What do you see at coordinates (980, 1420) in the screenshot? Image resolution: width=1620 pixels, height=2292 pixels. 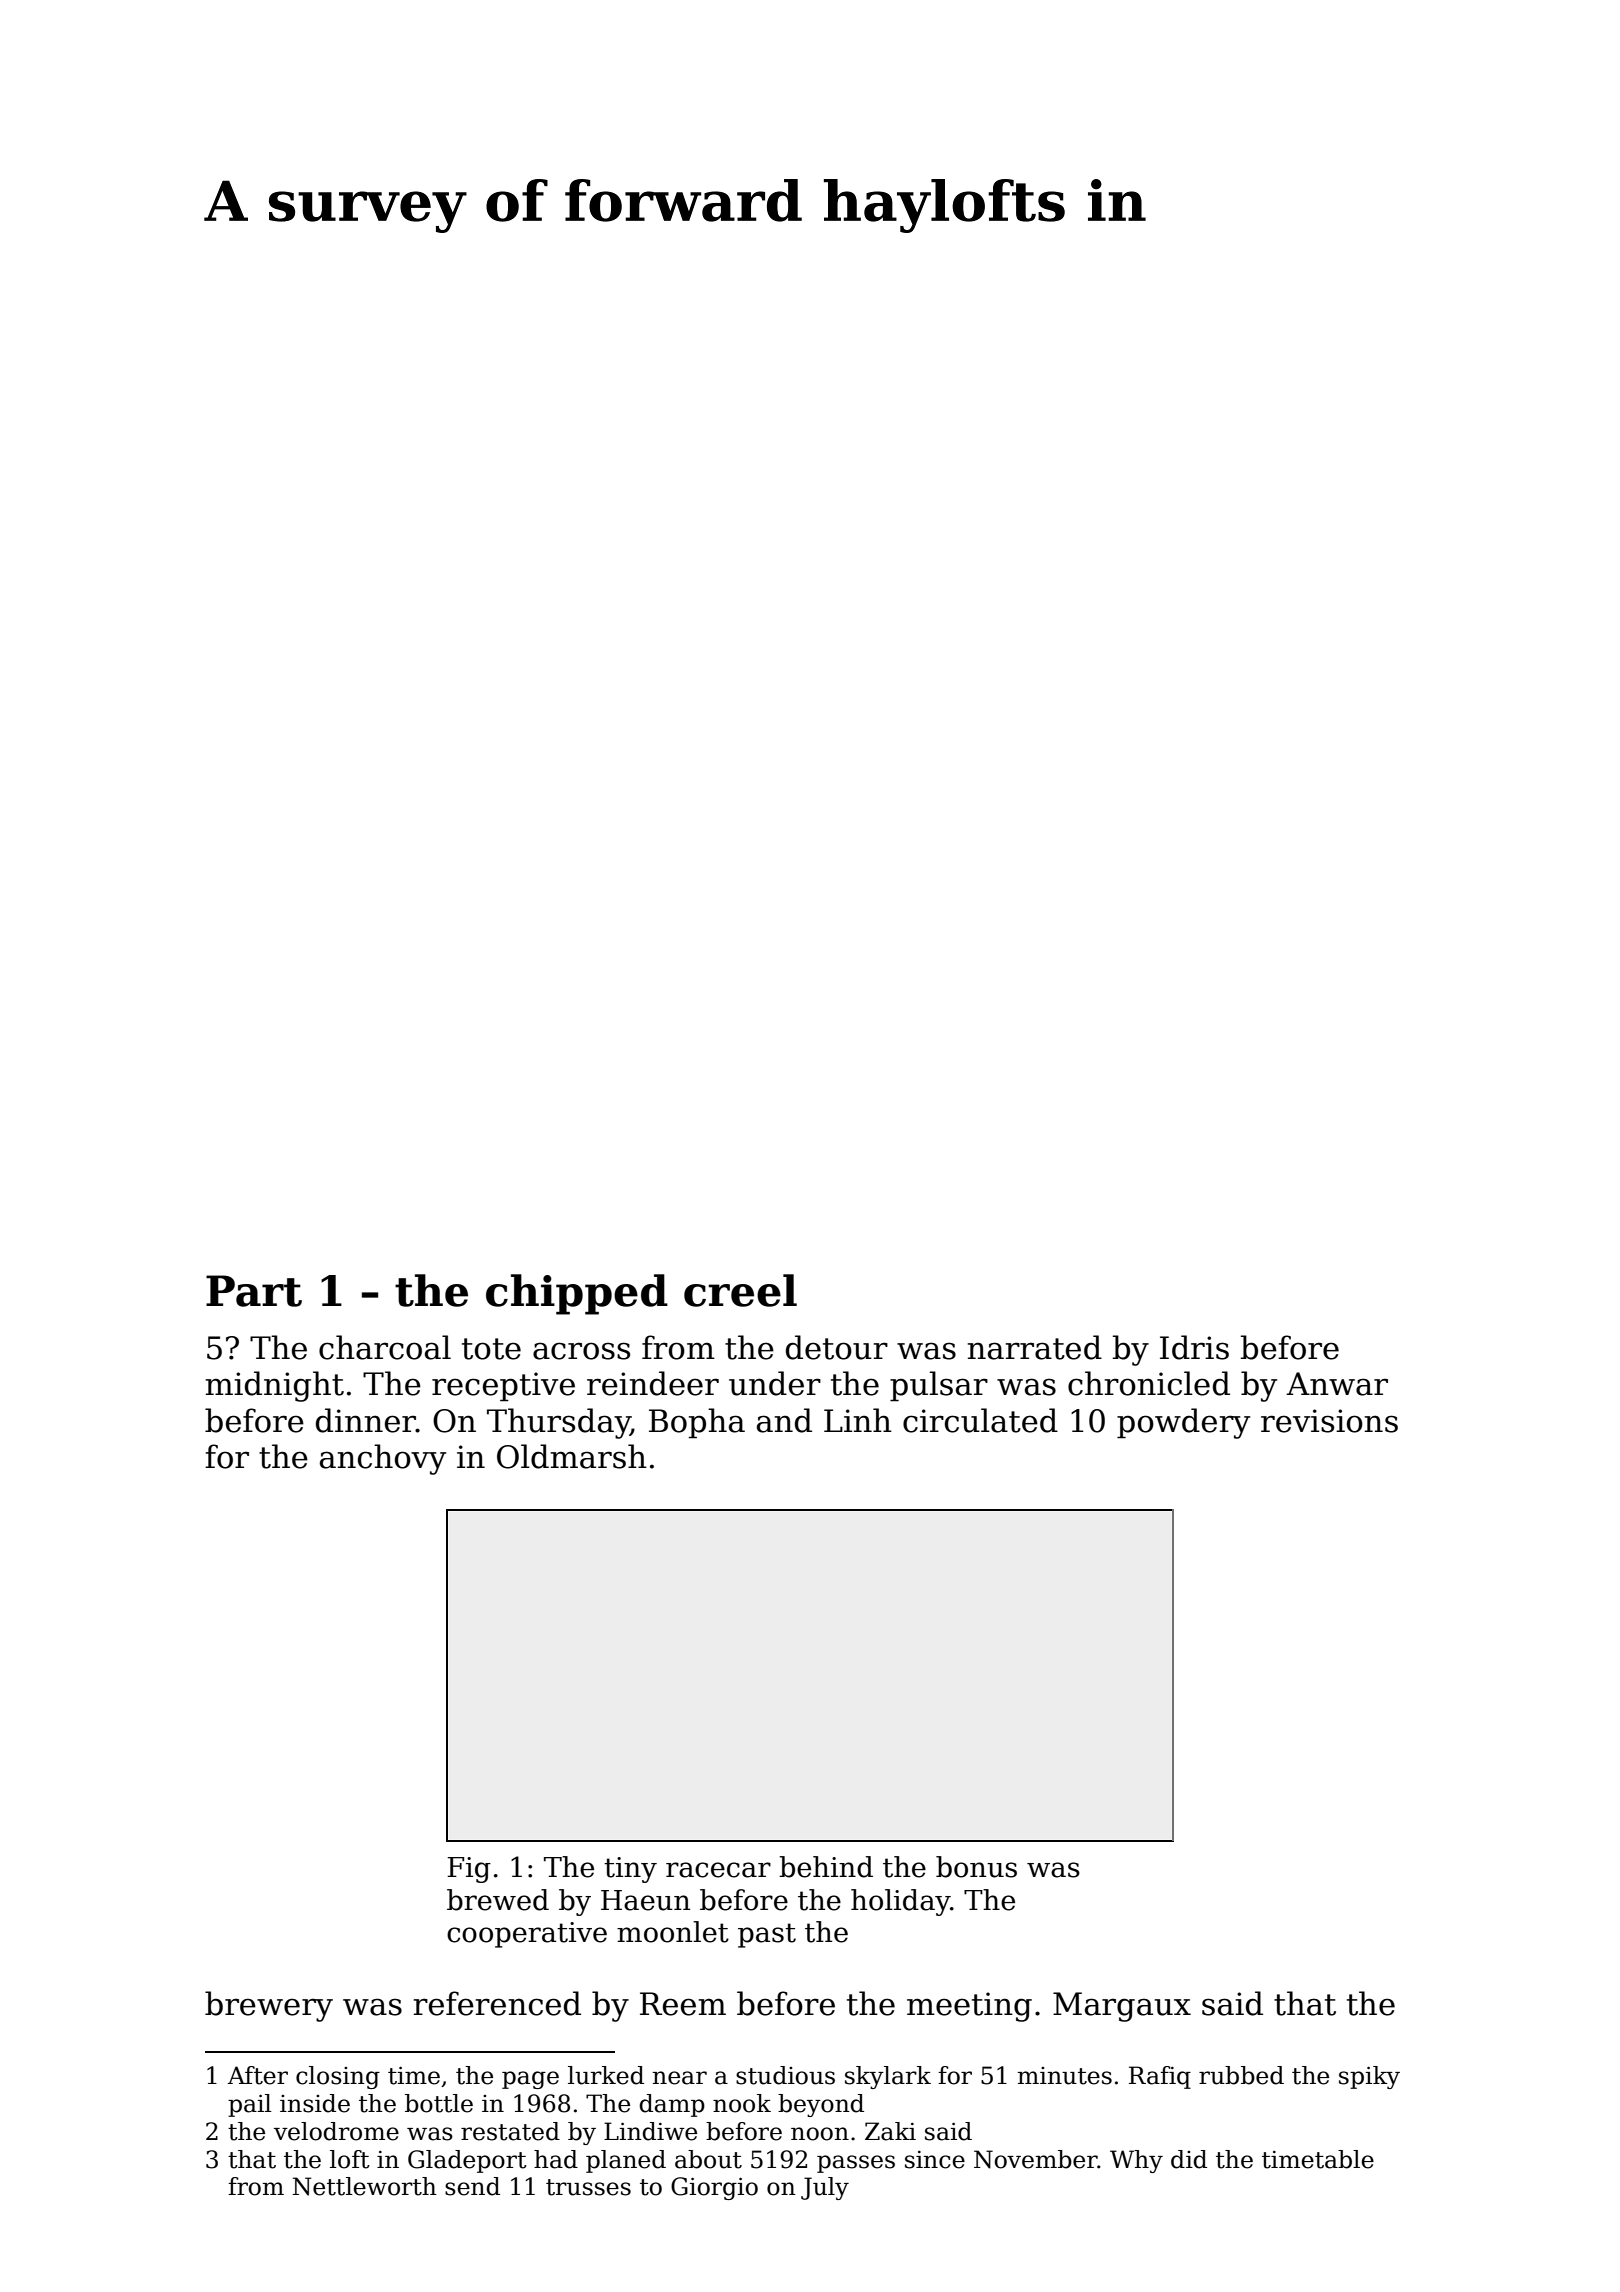 I see `circulated` at bounding box center [980, 1420].
